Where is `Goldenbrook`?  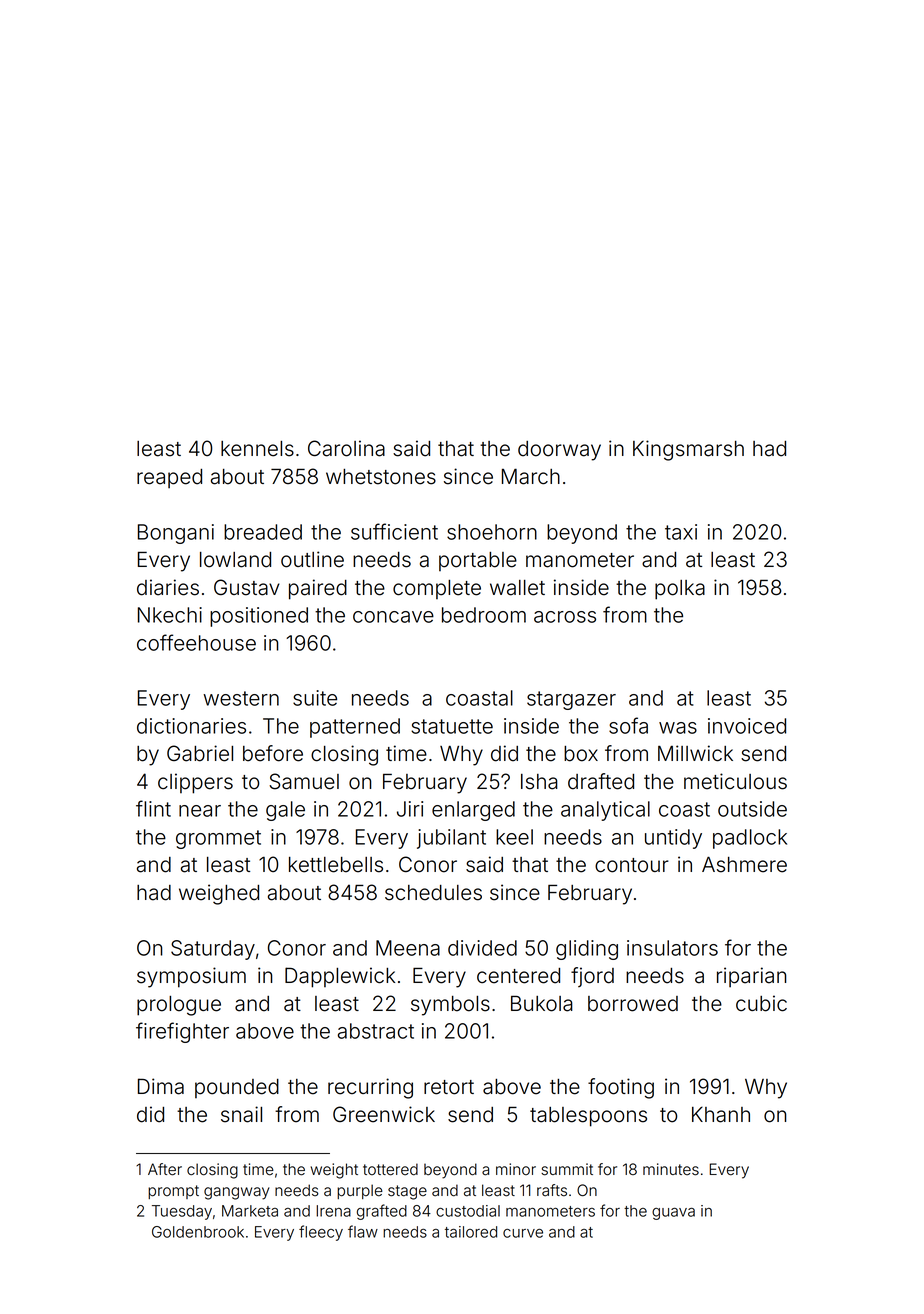 Goldenbrook is located at coordinates (198, 1232).
